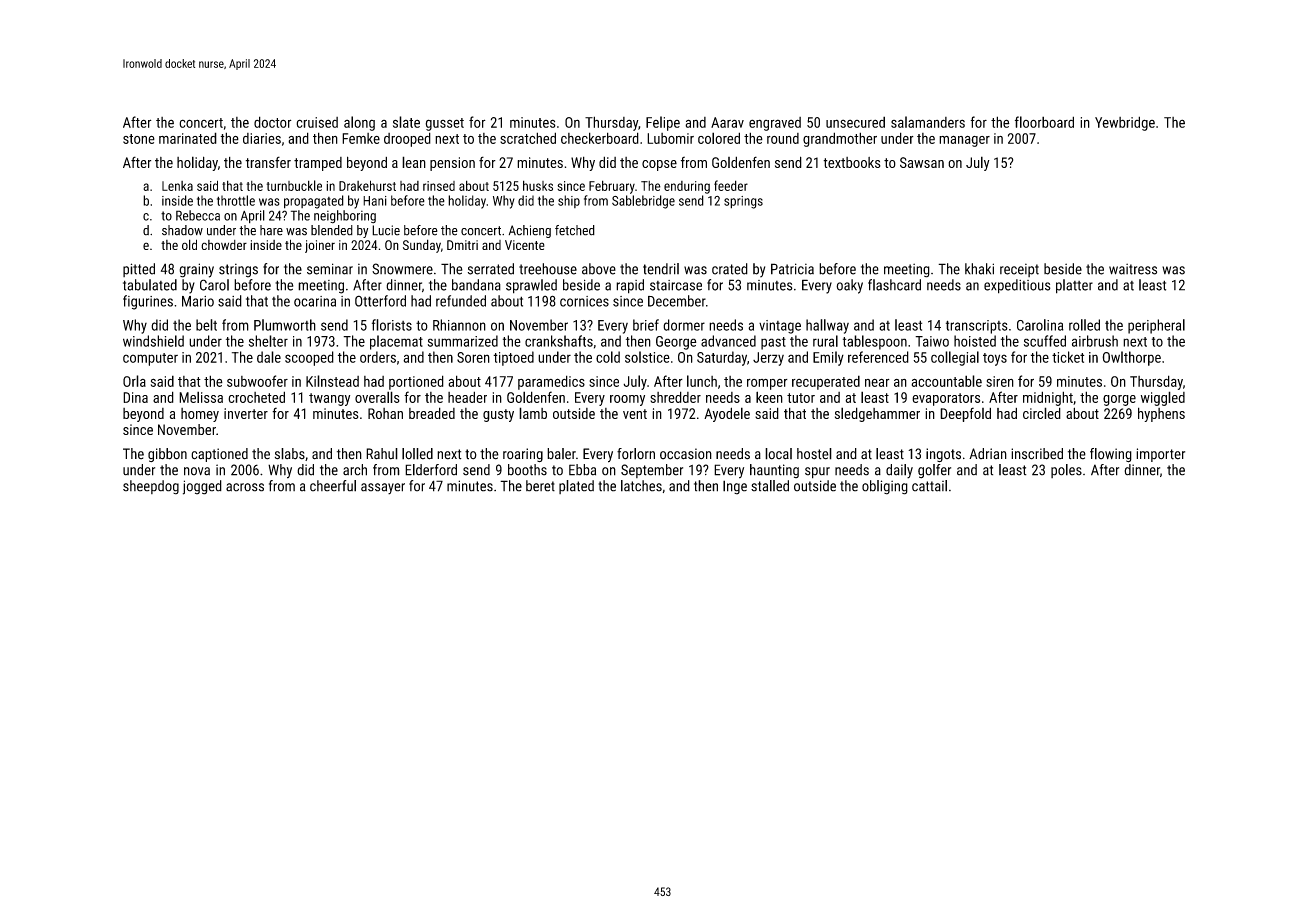 The width and height of the screenshot is (1308, 924). Describe the element at coordinates (153, 341) in the screenshot. I see `windshield` at that location.
